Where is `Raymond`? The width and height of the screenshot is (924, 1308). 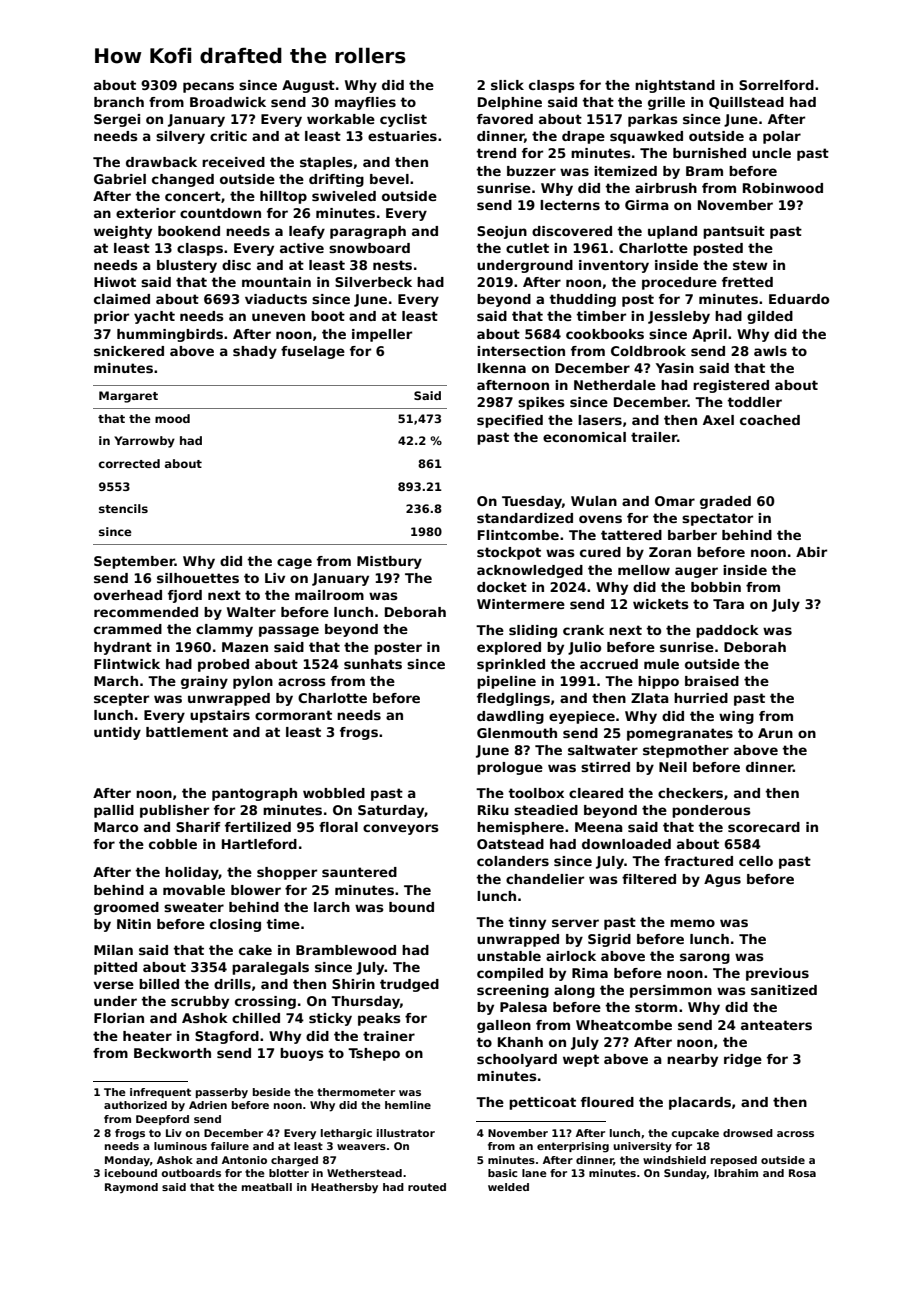 Raymond is located at coordinates (131, 1188).
